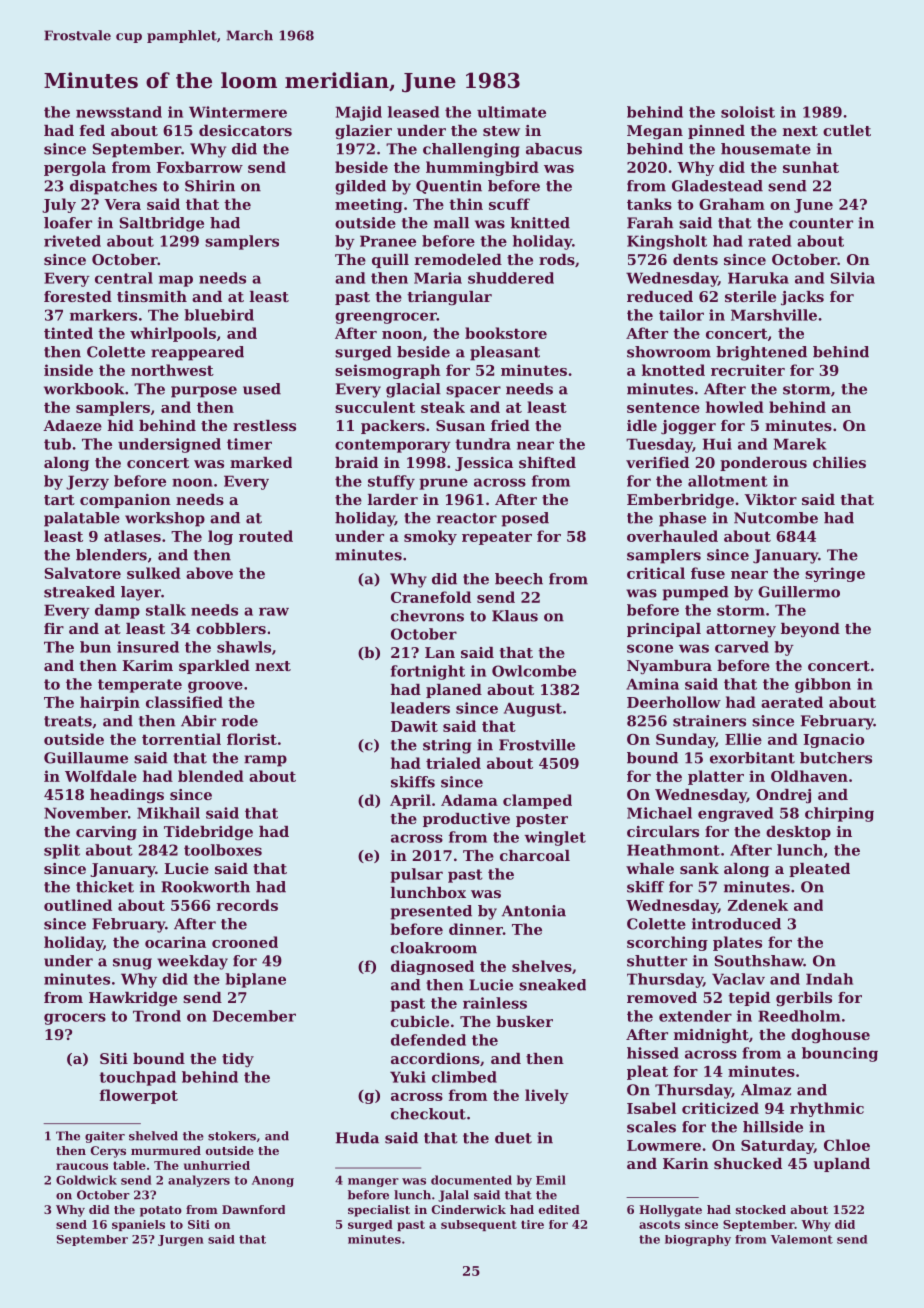 The width and height of the page is (924, 1308). What do you see at coordinates (105, 887) in the page?
I see `thicket` at bounding box center [105, 887].
